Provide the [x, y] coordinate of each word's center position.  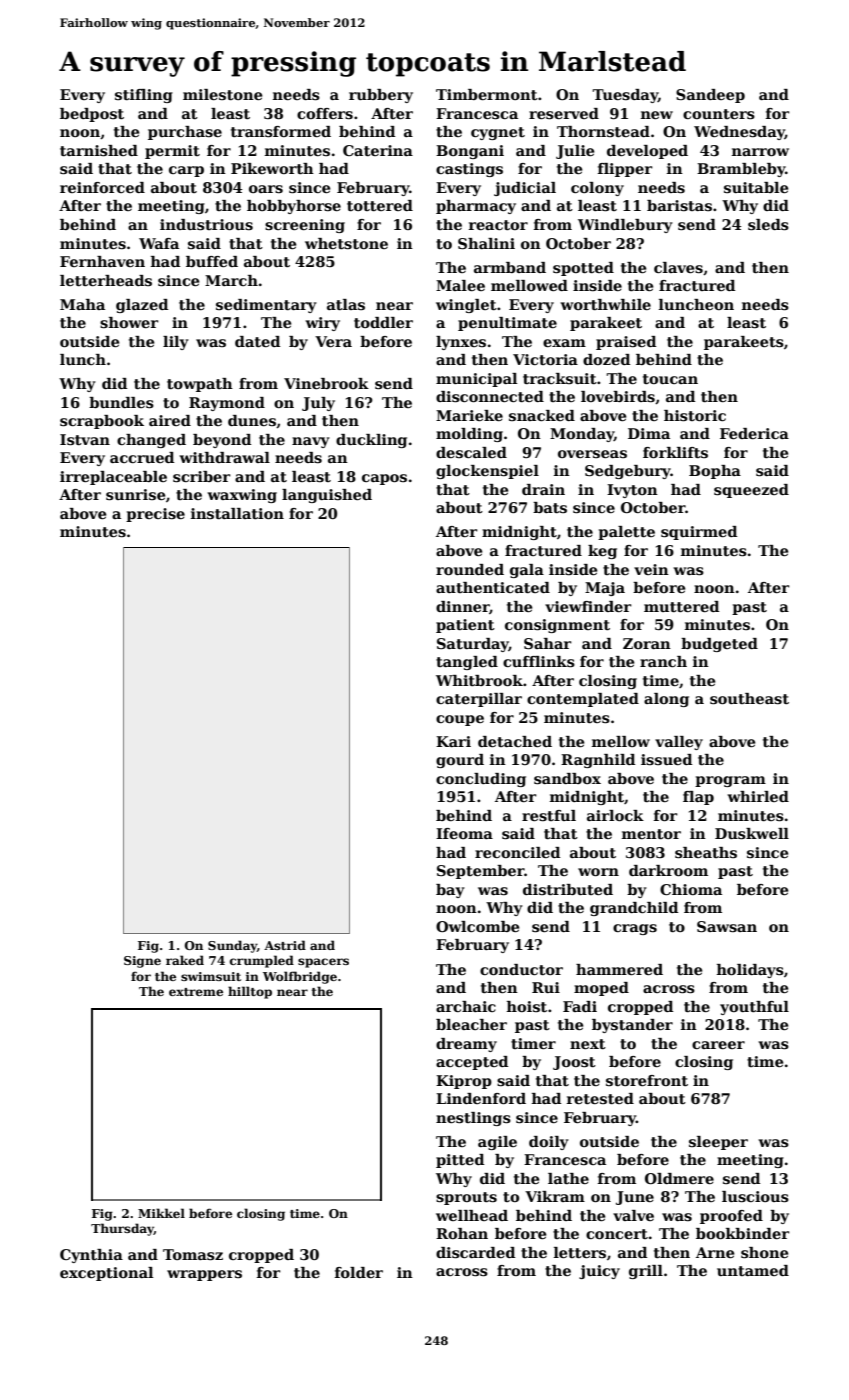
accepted [472, 1063]
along [666, 700]
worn [598, 872]
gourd [460, 761]
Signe [142, 962]
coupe [460, 720]
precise [155, 515]
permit [172, 152]
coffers [325, 113]
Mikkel [161, 1213]
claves [678, 267]
